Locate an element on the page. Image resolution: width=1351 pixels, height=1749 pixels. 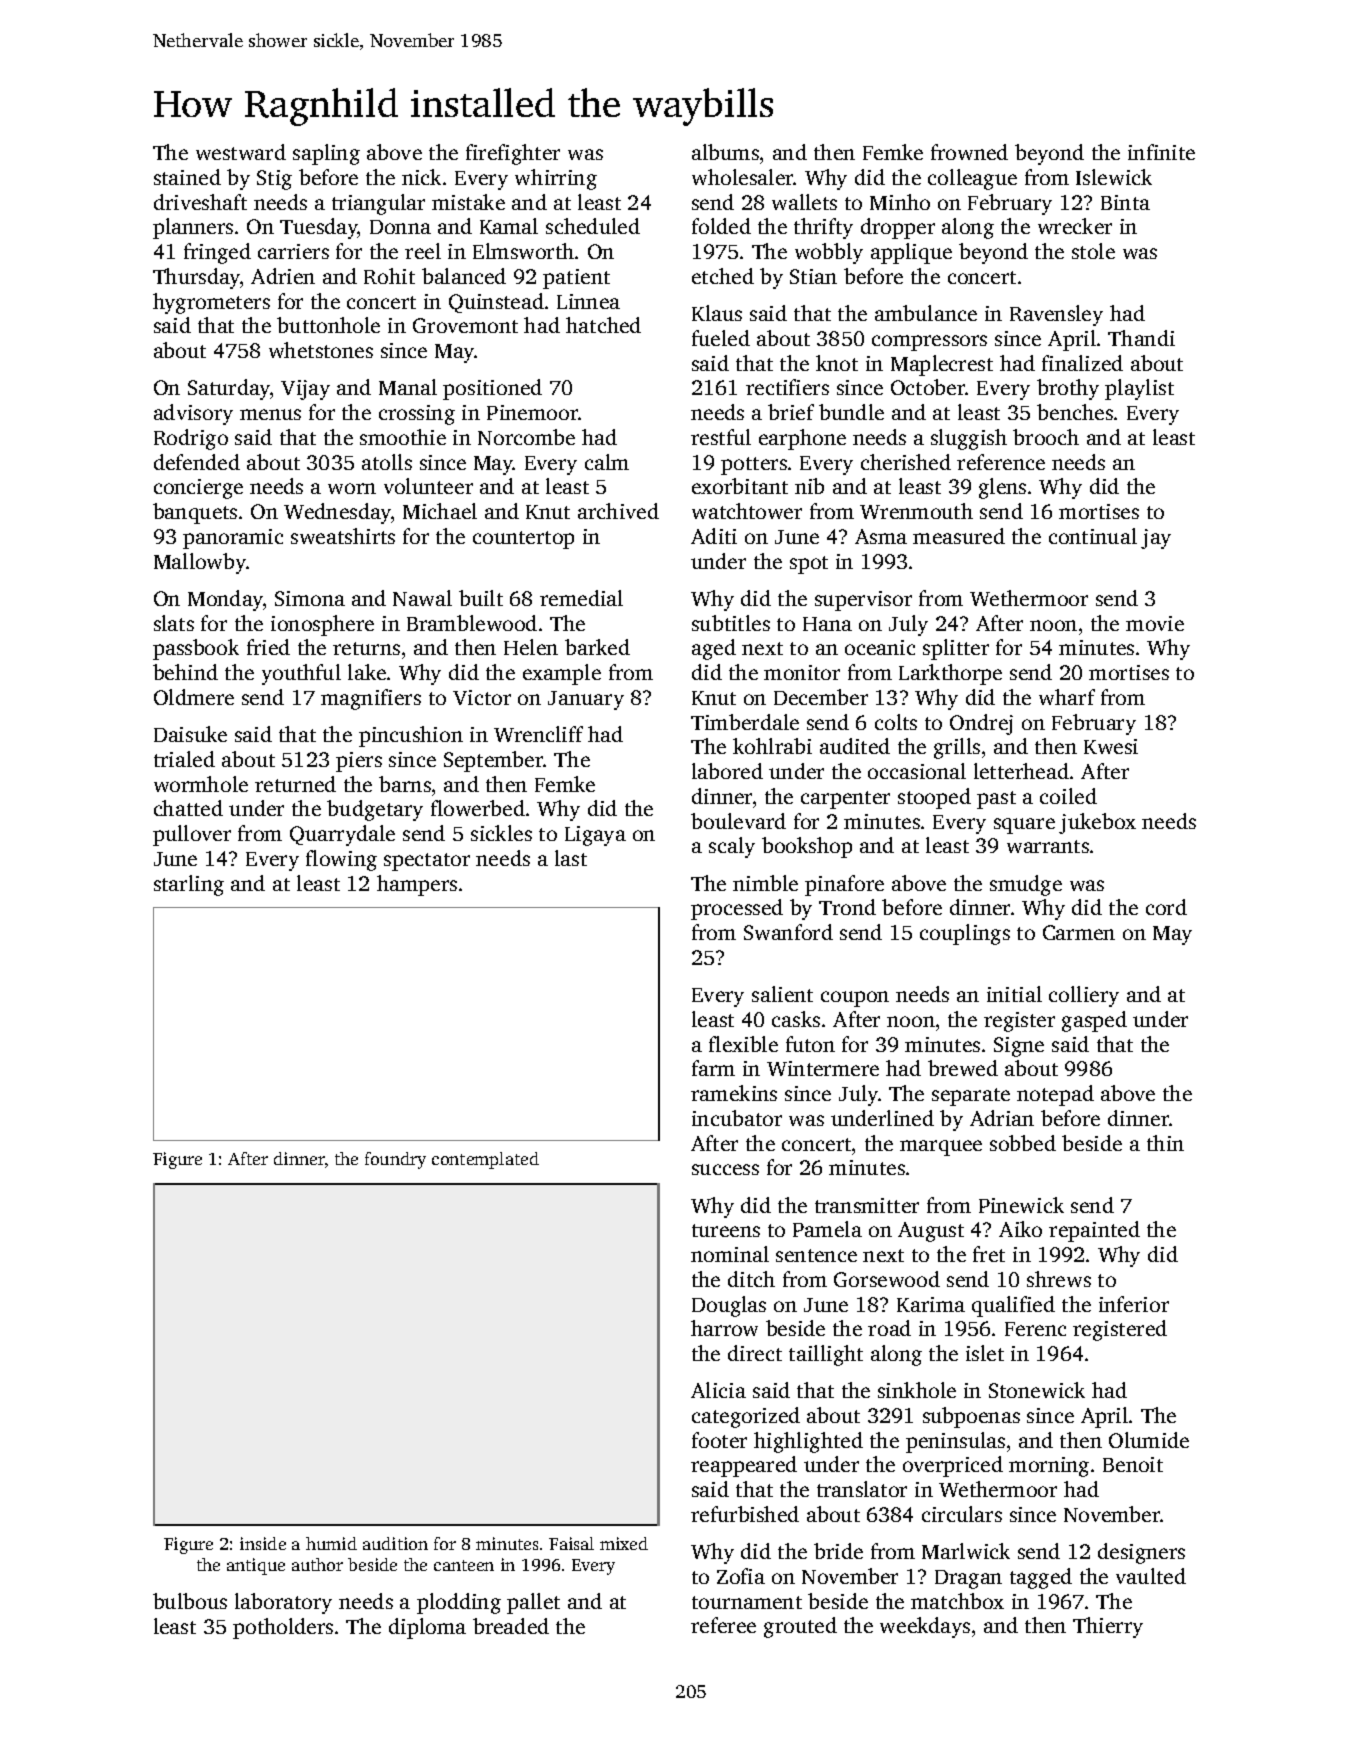
Donna is located at coordinates (400, 227).
